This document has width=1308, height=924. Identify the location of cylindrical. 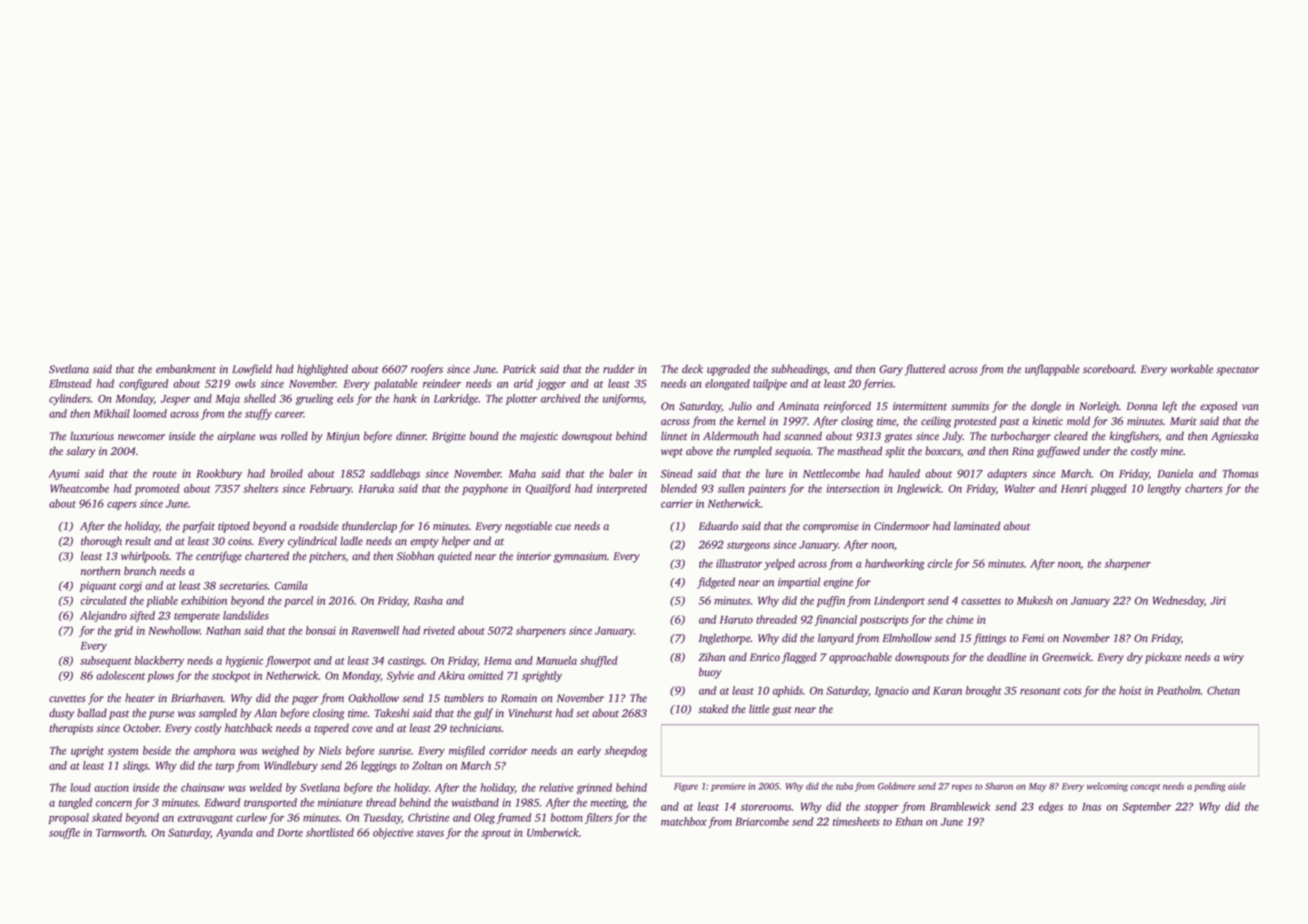
(312, 542).
